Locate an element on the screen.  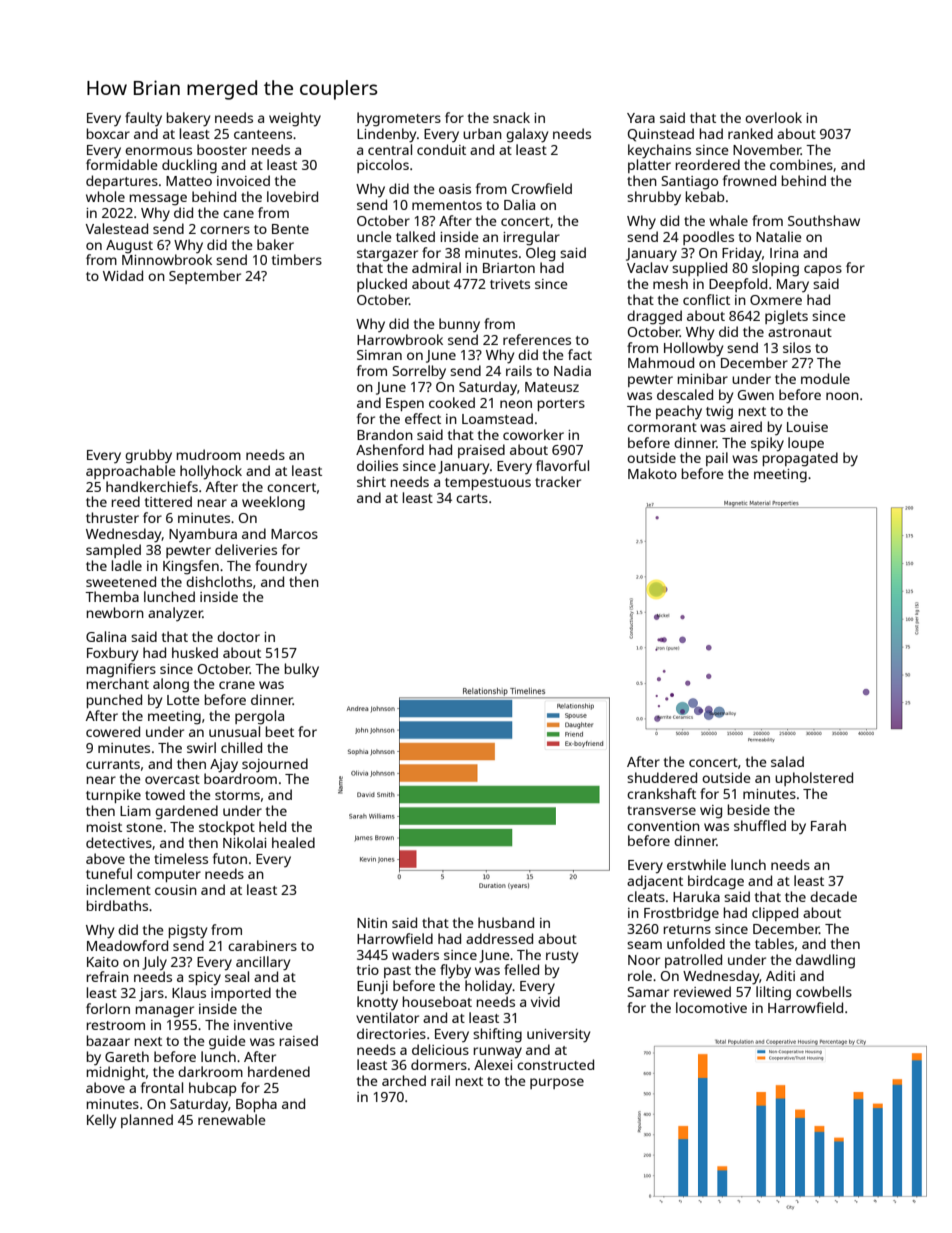
loupe is located at coordinates (806, 444).
